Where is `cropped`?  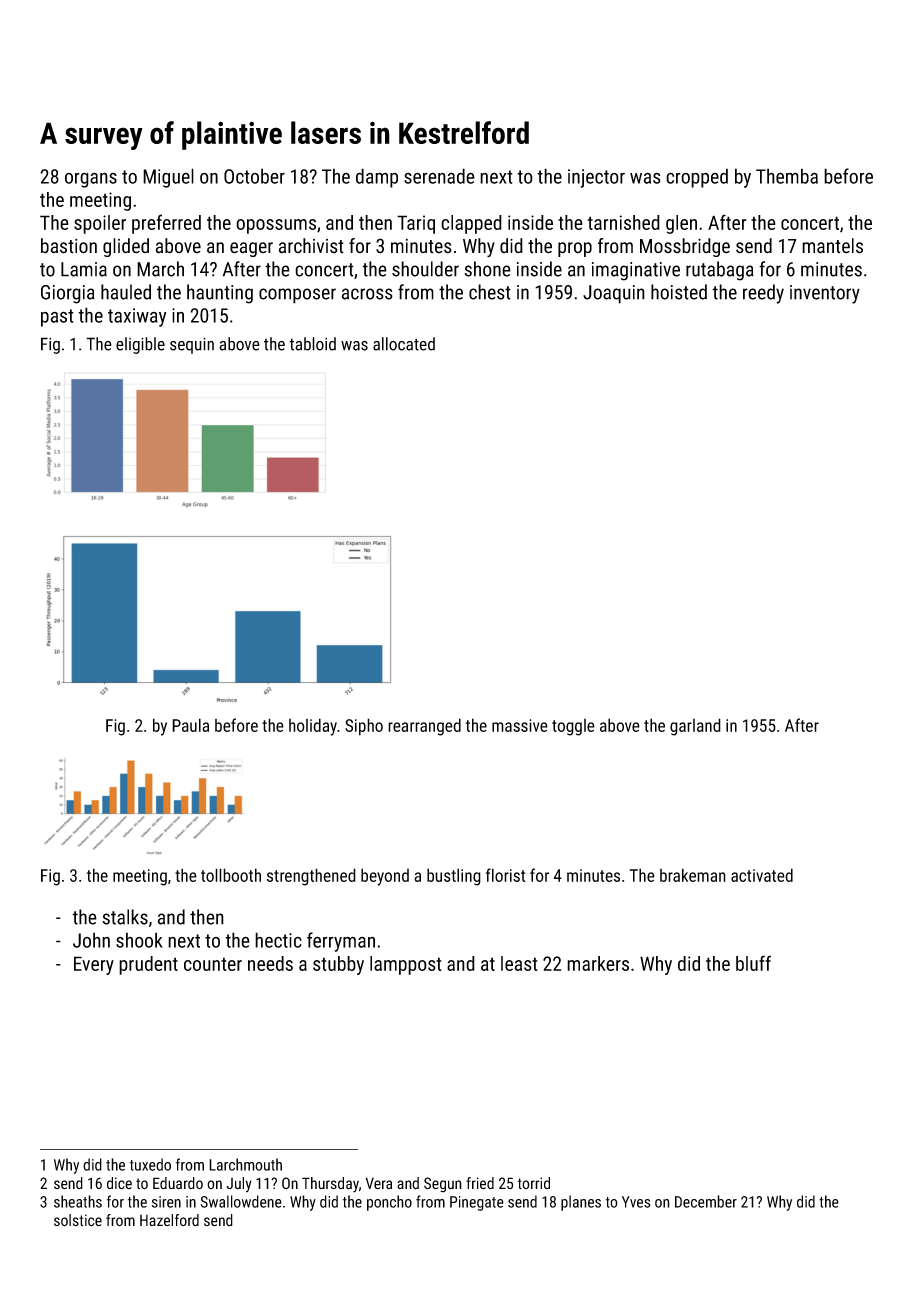
cropped is located at coordinates (697, 178).
